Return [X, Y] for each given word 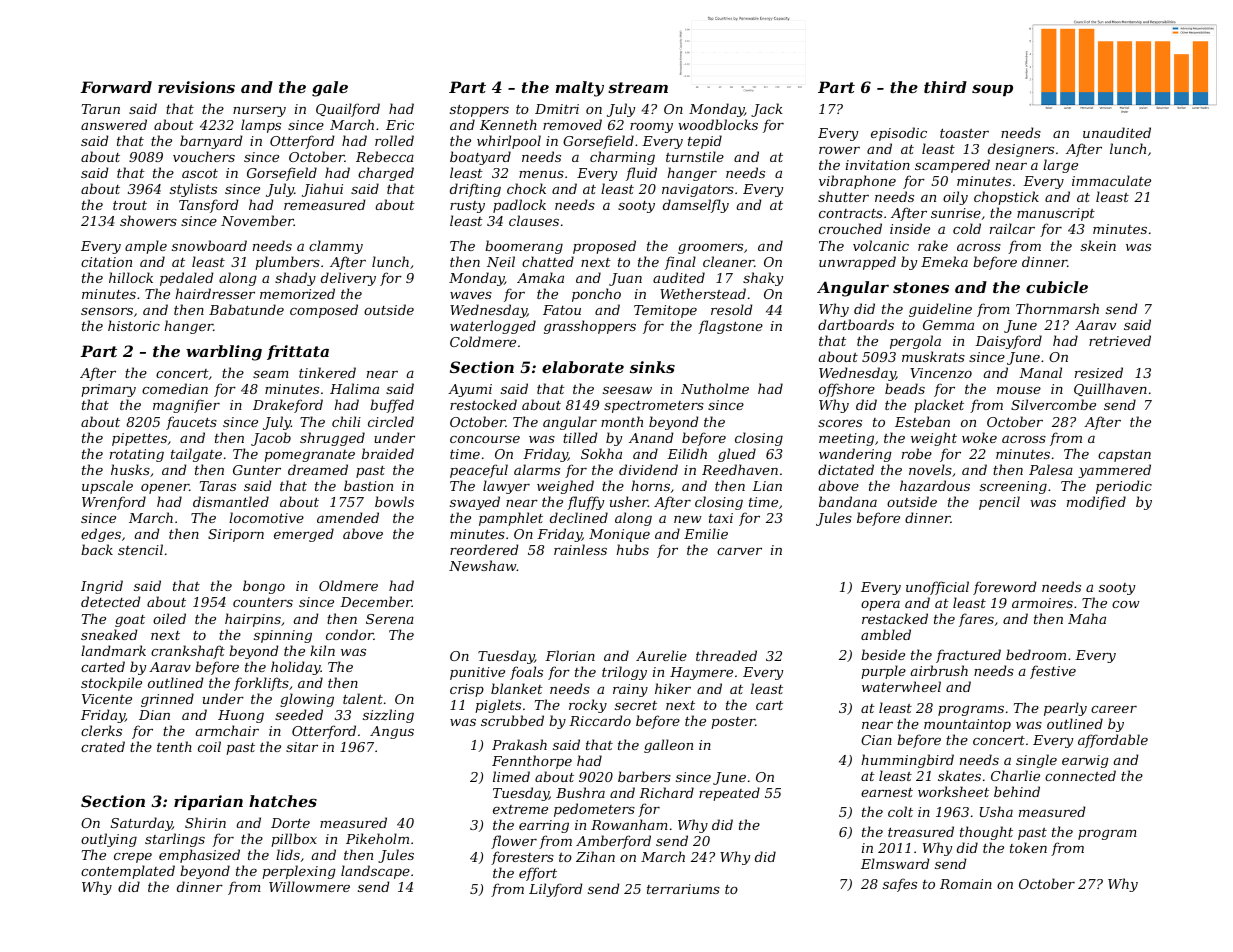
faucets [191, 423]
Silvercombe [1053, 404]
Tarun [101, 109]
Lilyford [556, 890]
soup [992, 90]
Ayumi [470, 390]
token [1028, 847]
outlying [109, 840]
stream [638, 87]
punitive [477, 673]
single [1036, 761]
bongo [264, 587]
